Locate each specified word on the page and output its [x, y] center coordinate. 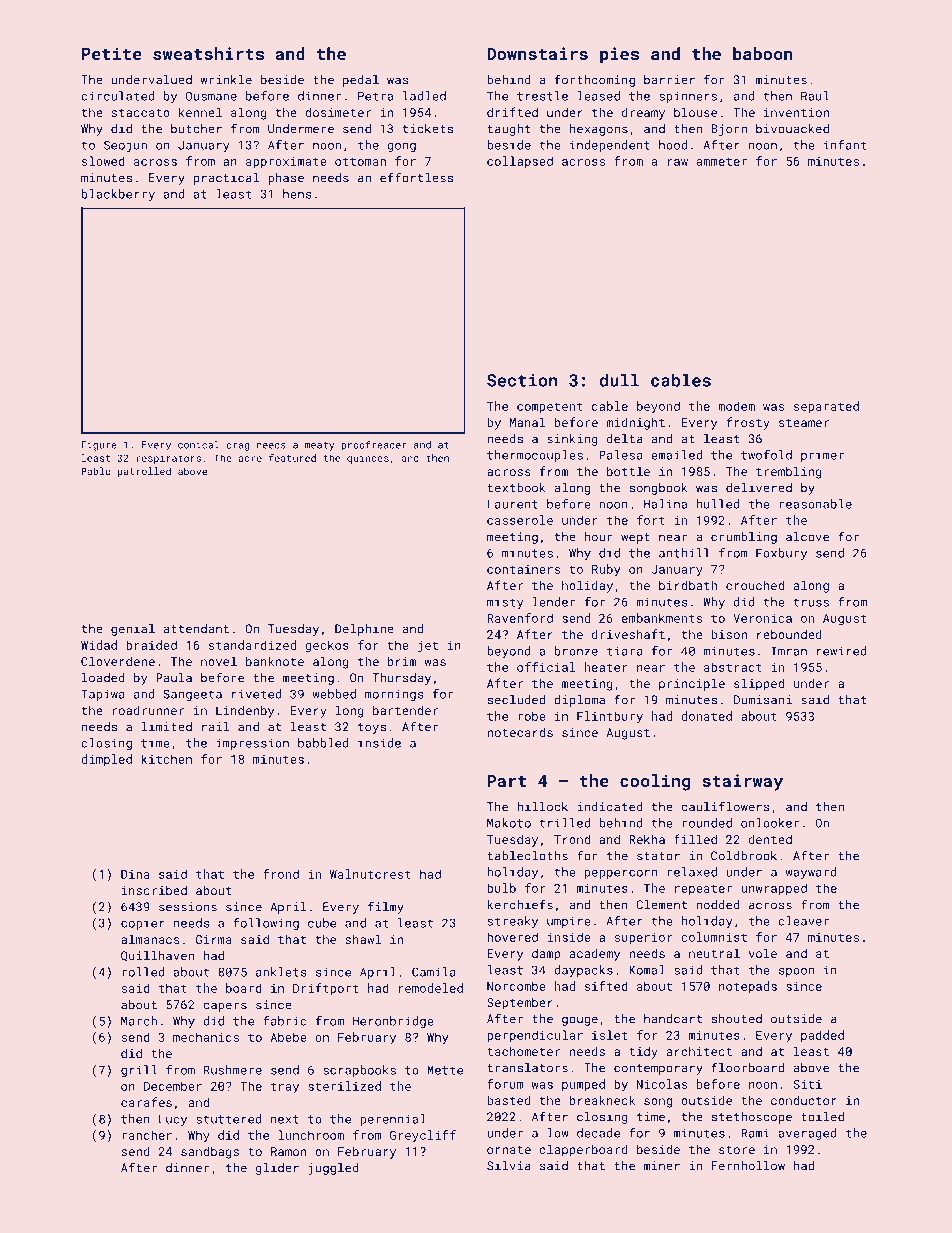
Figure [99, 446]
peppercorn [621, 874]
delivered [759, 488]
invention [796, 112]
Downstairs [537, 53]
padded [822, 1036]
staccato [140, 113]
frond [281, 874]
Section [522, 380]
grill [139, 1071]
